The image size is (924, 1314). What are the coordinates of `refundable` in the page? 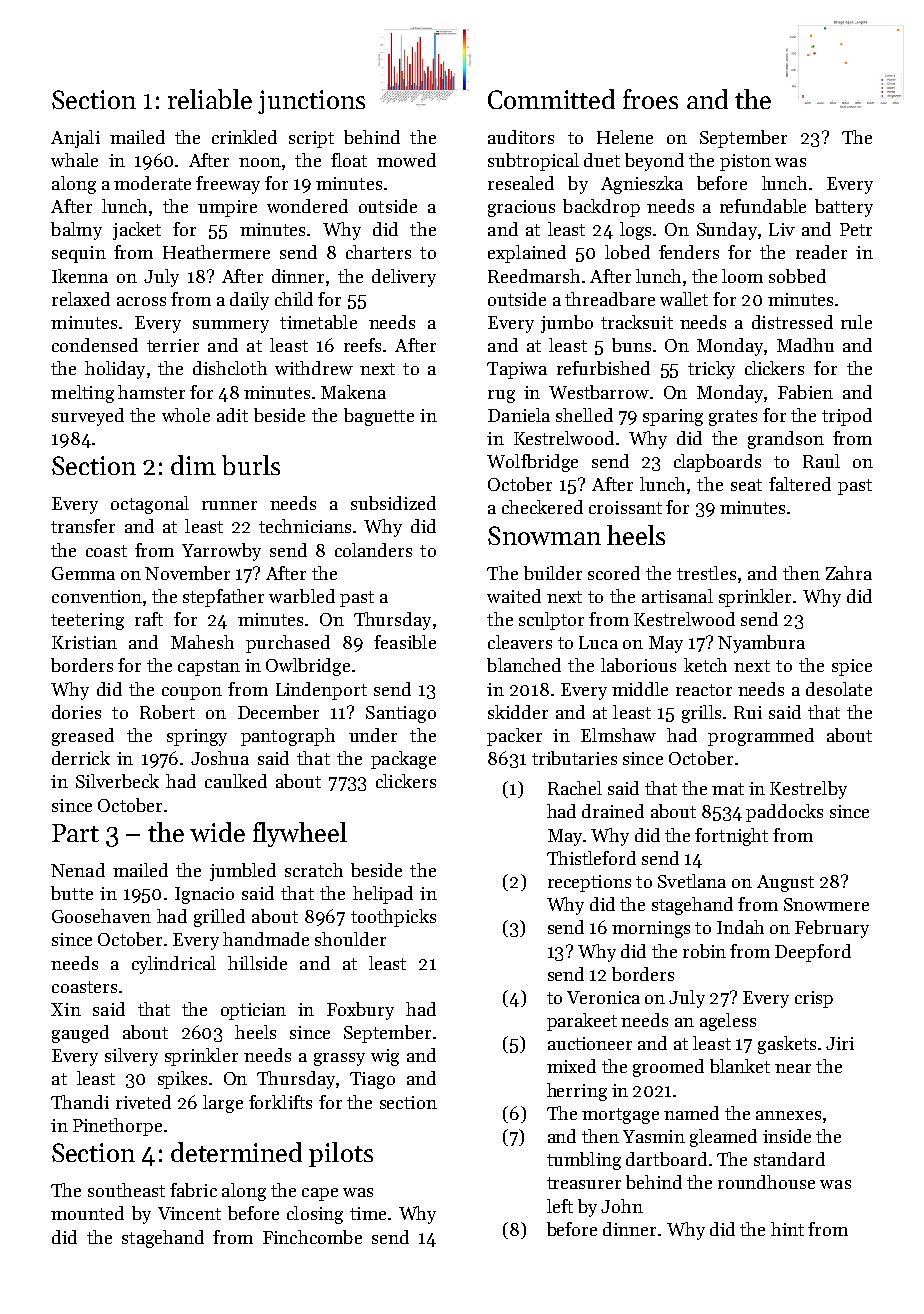 It's located at (763, 206).
